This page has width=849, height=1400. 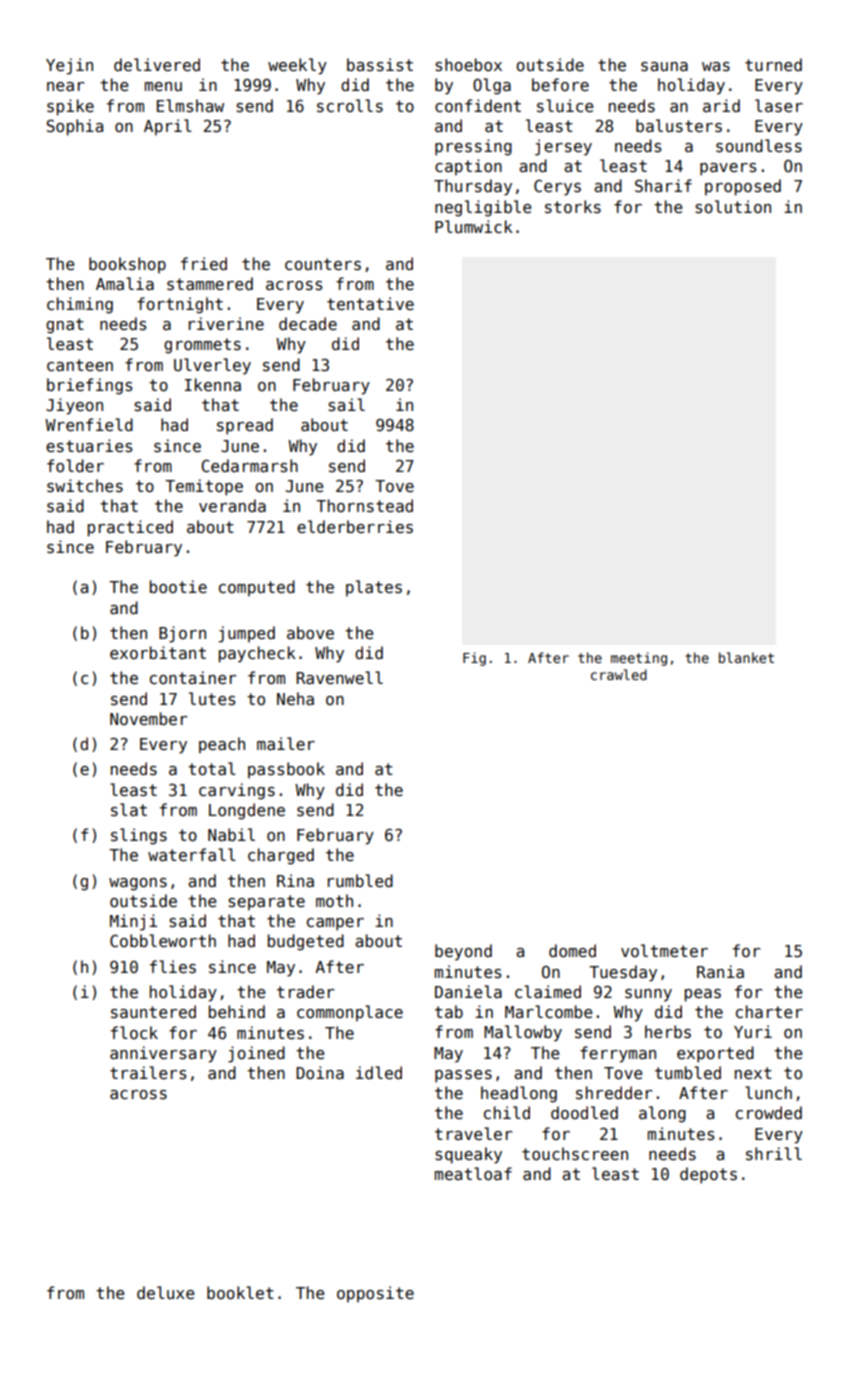 What do you see at coordinates (212, 699) in the page?
I see `lutes` at bounding box center [212, 699].
